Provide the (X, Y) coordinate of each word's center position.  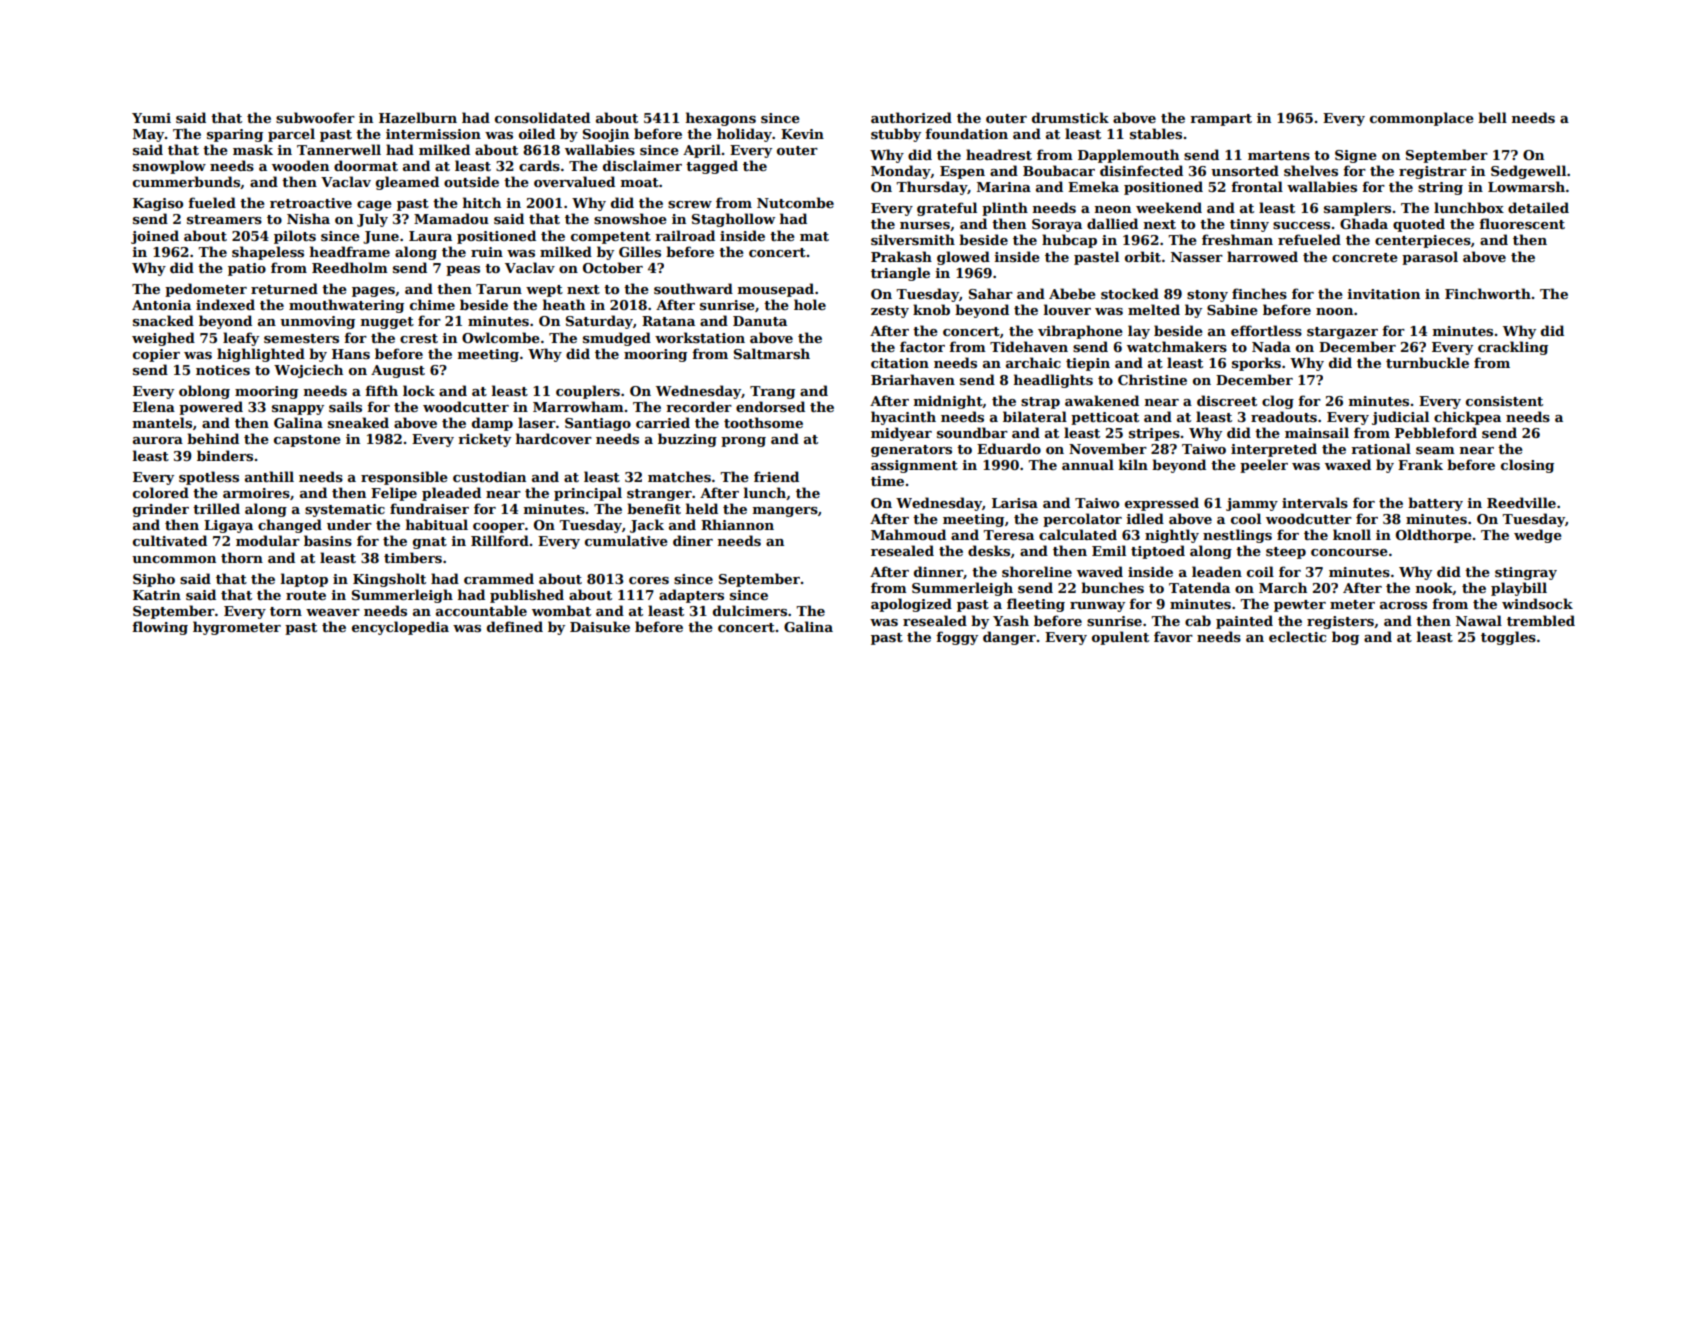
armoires (256, 493)
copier (156, 355)
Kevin (802, 134)
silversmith (913, 239)
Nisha (308, 218)
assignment (914, 466)
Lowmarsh (1526, 186)
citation (900, 363)
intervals (1315, 502)
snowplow (169, 167)
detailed (1538, 207)
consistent (1504, 401)
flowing (160, 628)
